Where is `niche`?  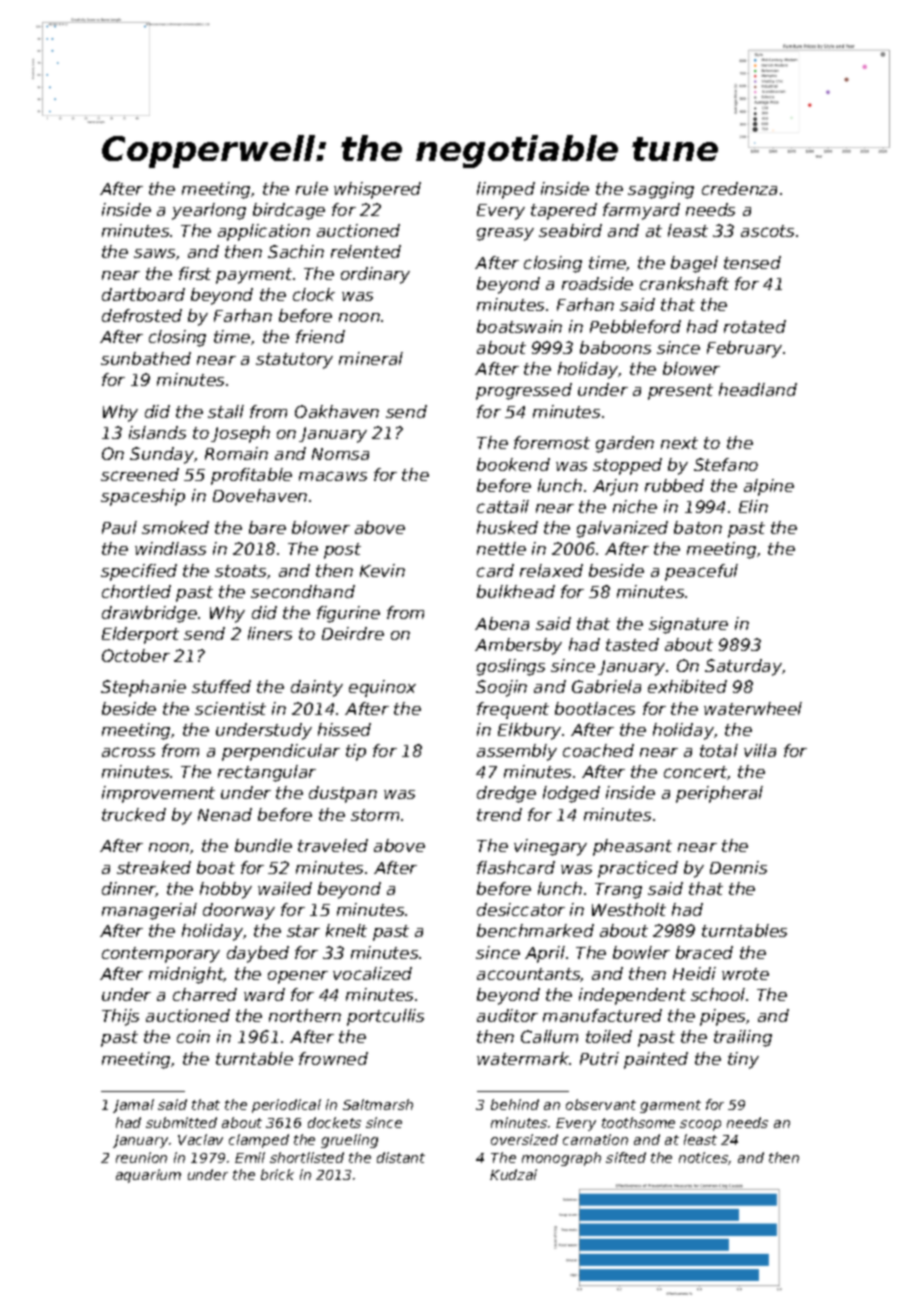 niche is located at coordinates (635, 506).
